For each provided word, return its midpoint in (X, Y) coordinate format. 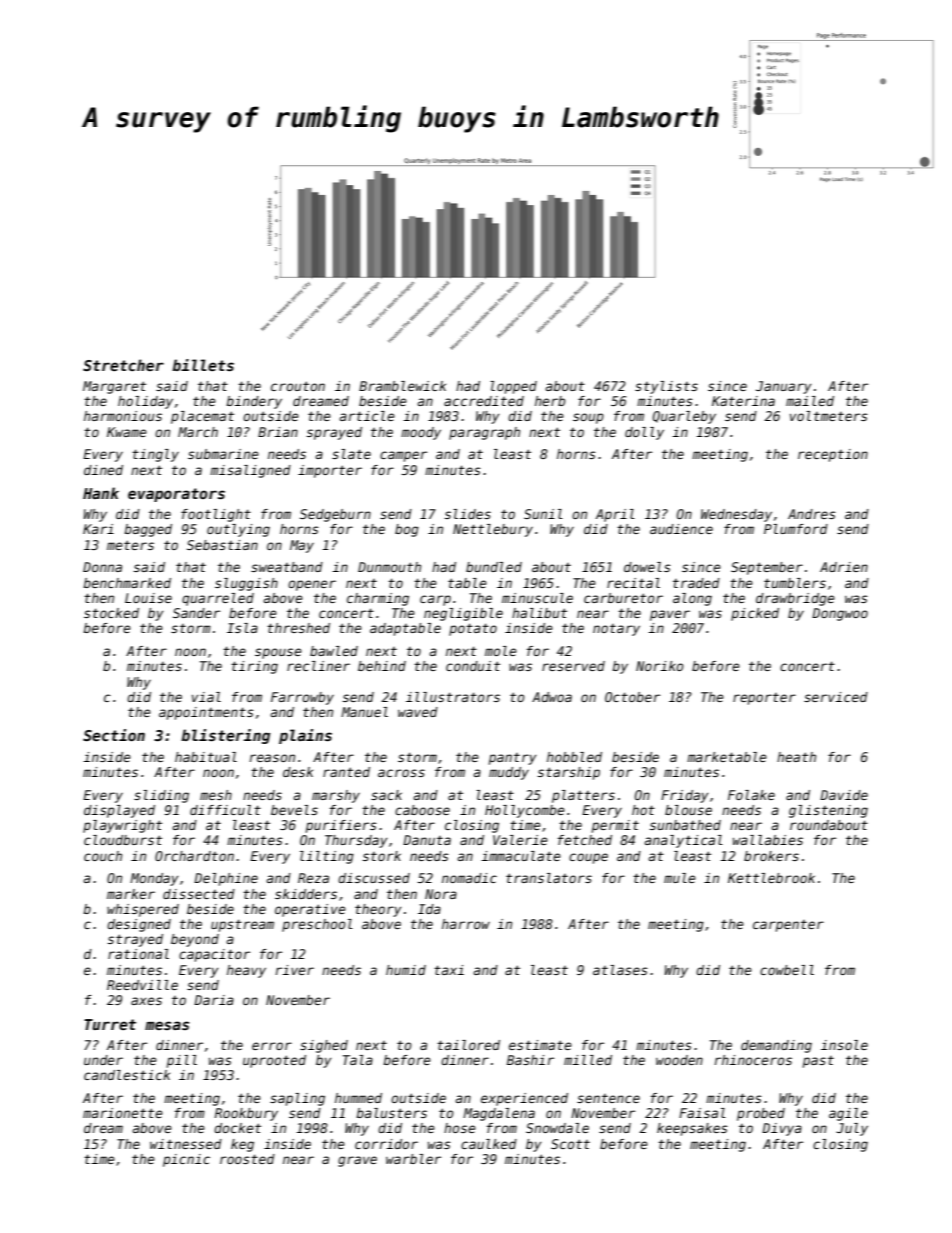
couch (103, 856)
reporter (764, 699)
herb (550, 401)
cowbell (787, 970)
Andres (812, 514)
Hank (101, 493)
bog (407, 530)
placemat (202, 417)
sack (386, 795)
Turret (110, 1024)
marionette (123, 1113)
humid (406, 970)
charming (378, 599)
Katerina (743, 401)
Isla (242, 628)
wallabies (768, 840)
